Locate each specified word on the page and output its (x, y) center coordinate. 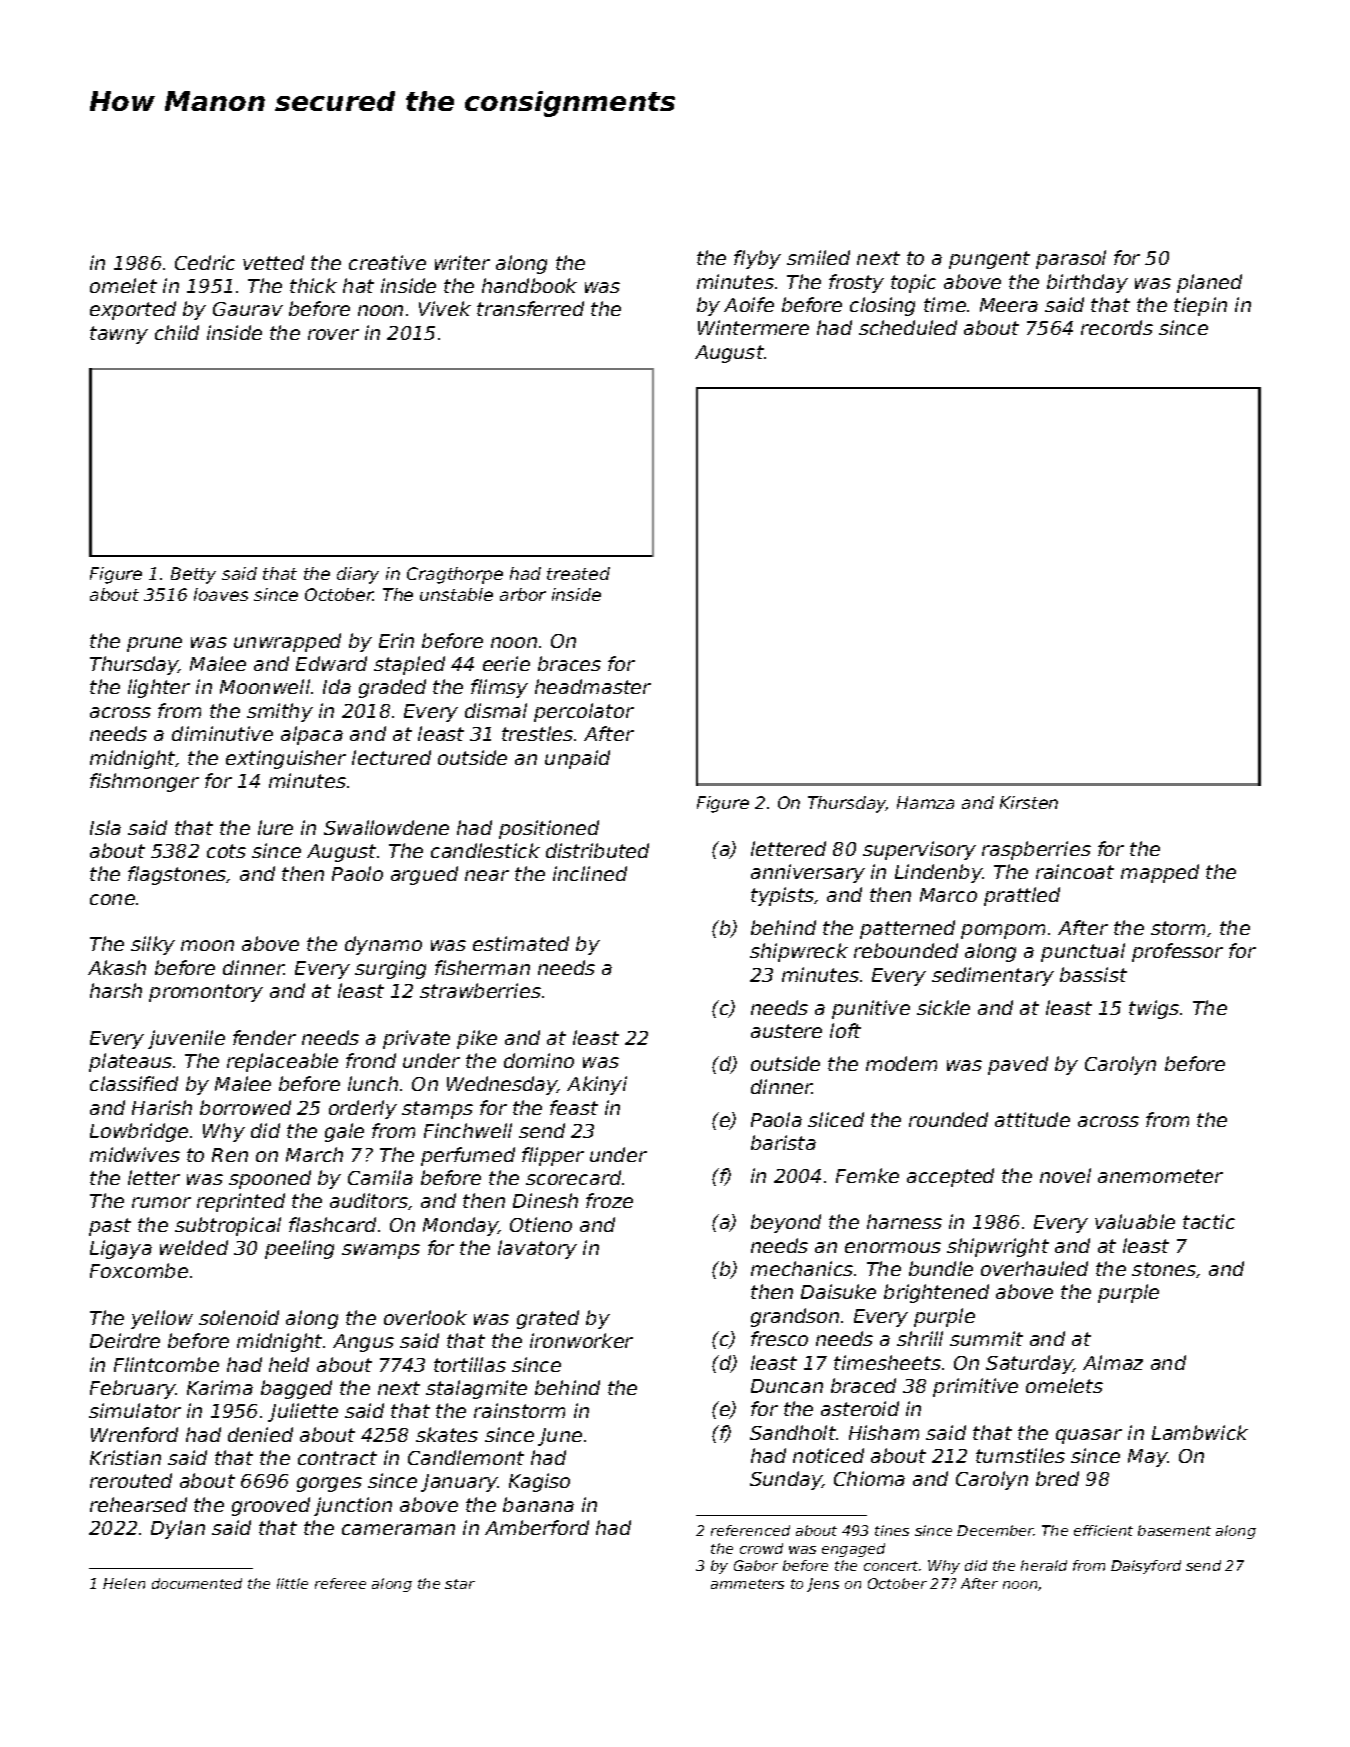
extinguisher (286, 759)
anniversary (808, 873)
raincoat (1075, 871)
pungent (989, 260)
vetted (273, 262)
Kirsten (1029, 802)
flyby (757, 259)
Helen (124, 1583)
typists (782, 896)
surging (390, 969)
